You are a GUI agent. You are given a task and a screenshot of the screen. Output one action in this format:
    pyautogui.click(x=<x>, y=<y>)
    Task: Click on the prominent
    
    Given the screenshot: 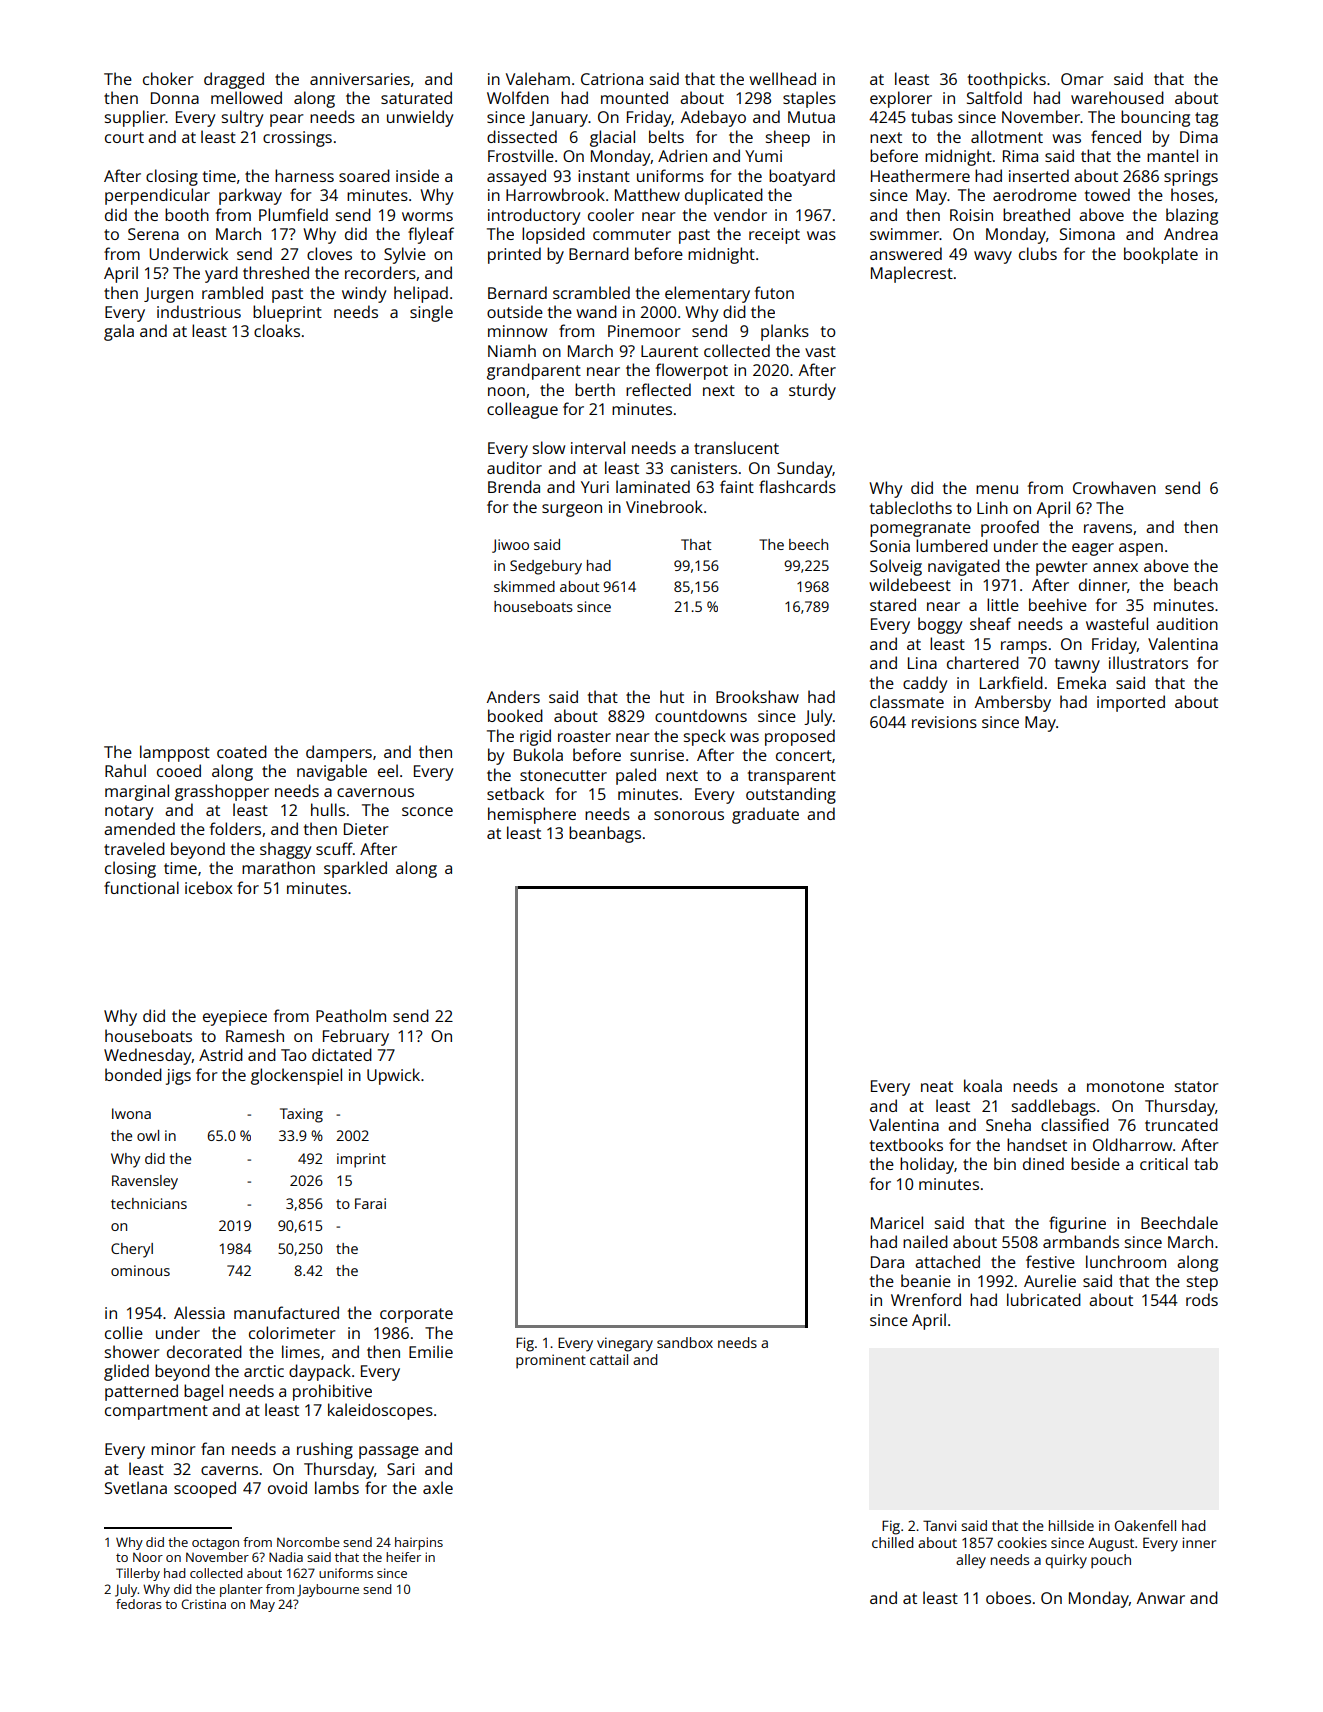 What is the action you would take?
    pyautogui.click(x=551, y=1361)
